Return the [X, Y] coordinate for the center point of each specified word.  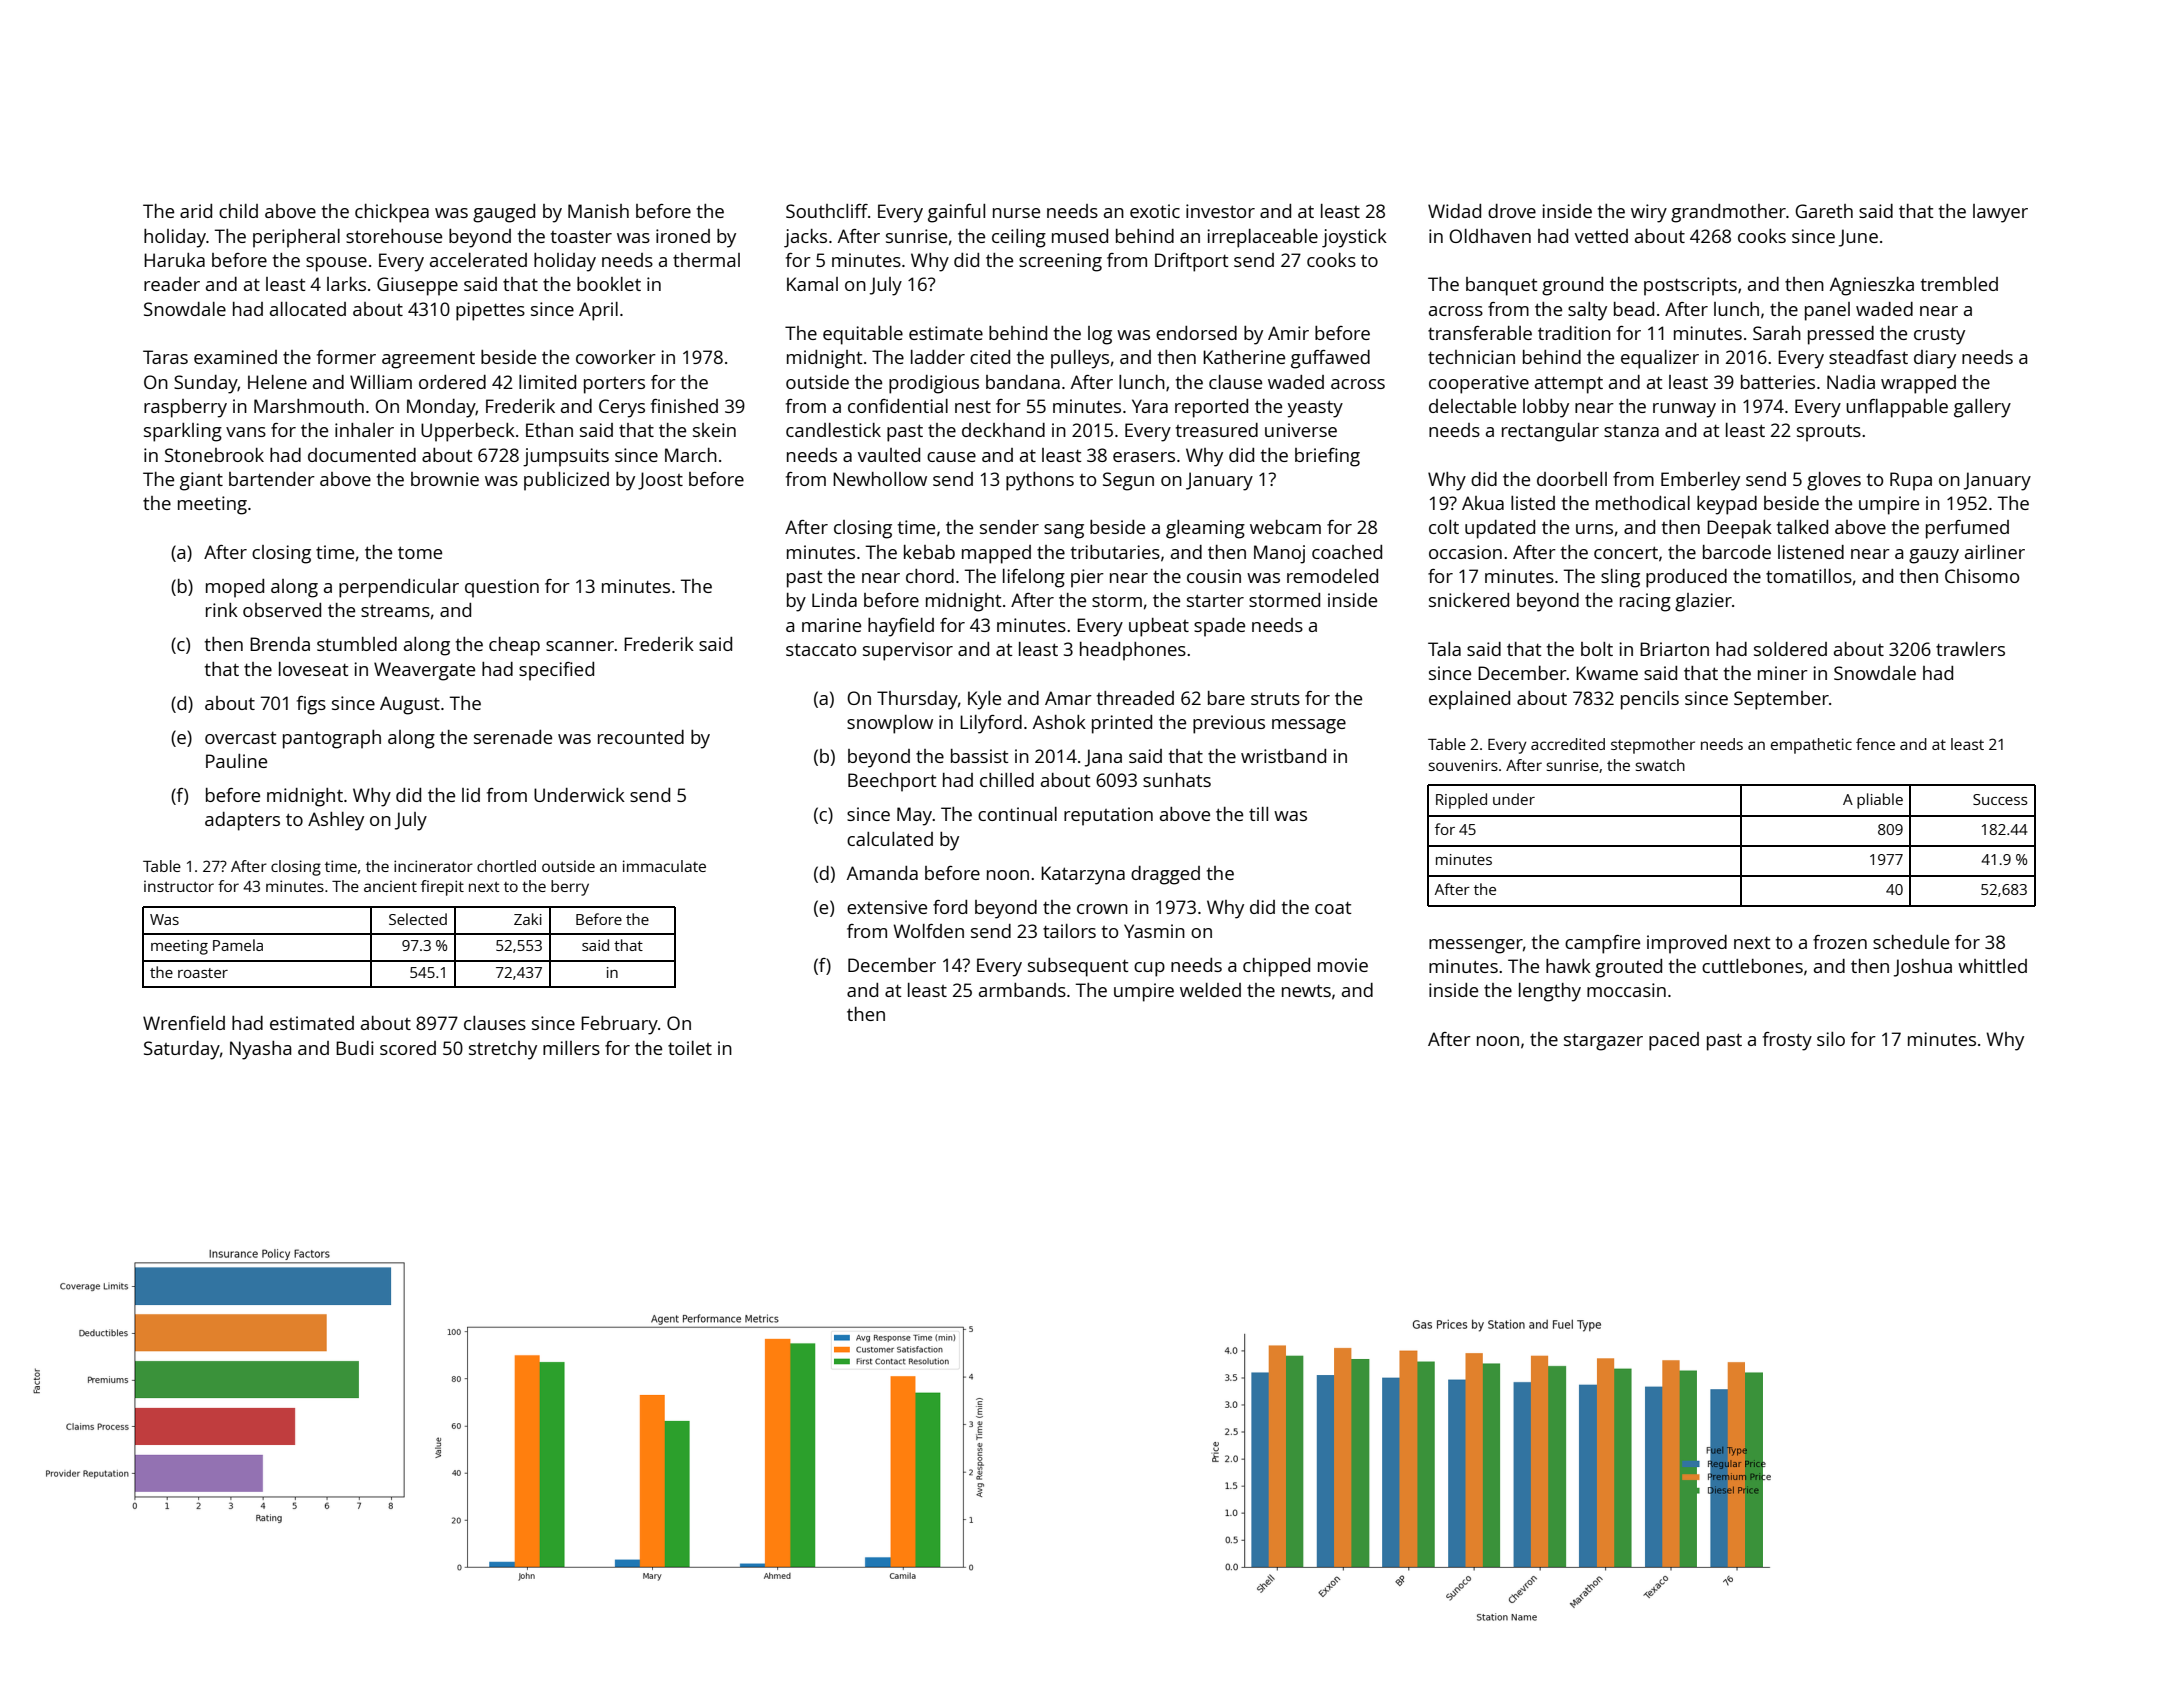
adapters [242, 821]
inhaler [364, 430]
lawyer [2000, 213]
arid [196, 211]
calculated [890, 839]
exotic [1155, 211]
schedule [1911, 942]
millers [571, 1048]
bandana [1023, 382]
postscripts [1690, 286]
